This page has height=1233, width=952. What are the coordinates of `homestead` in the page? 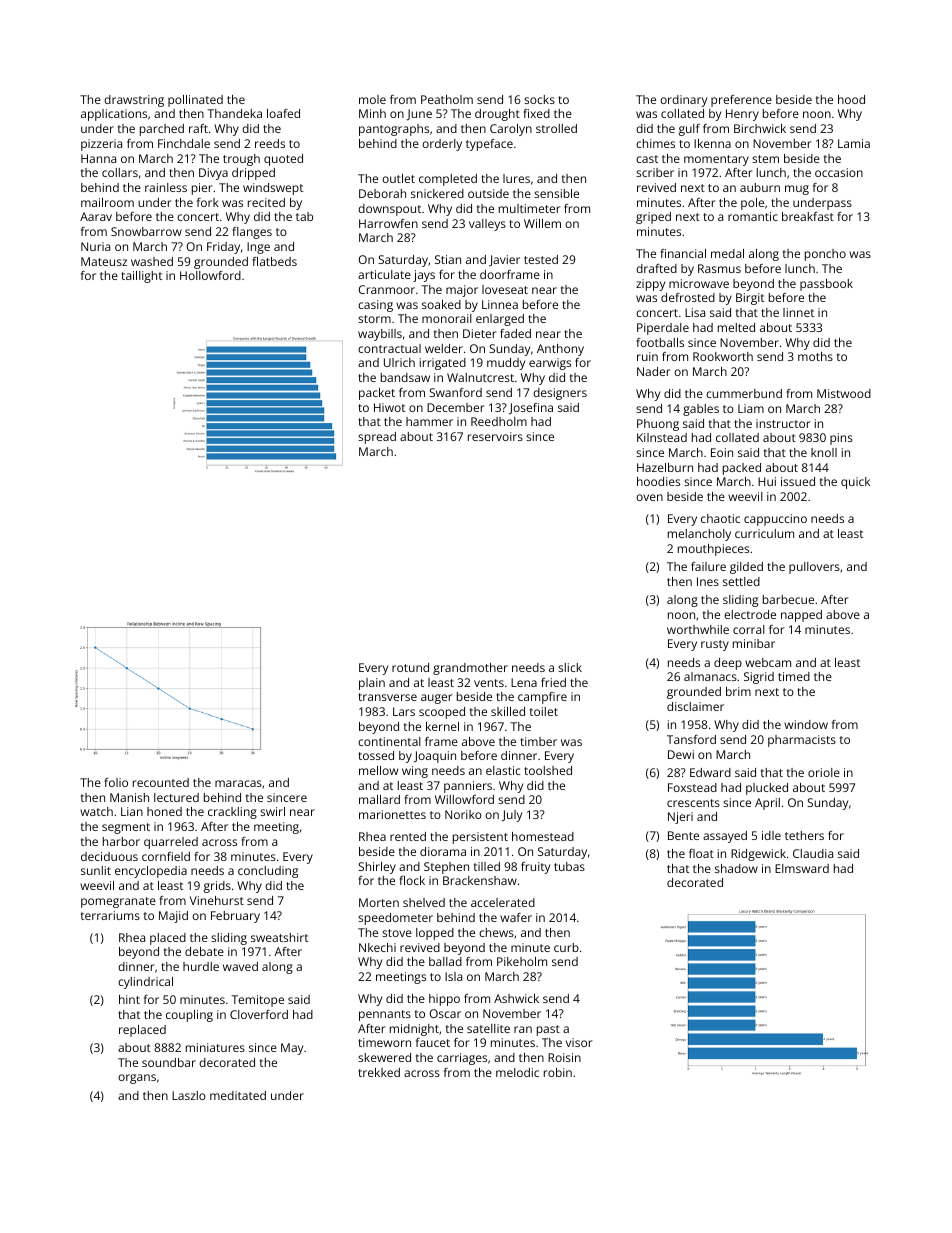 It's located at (543, 836).
